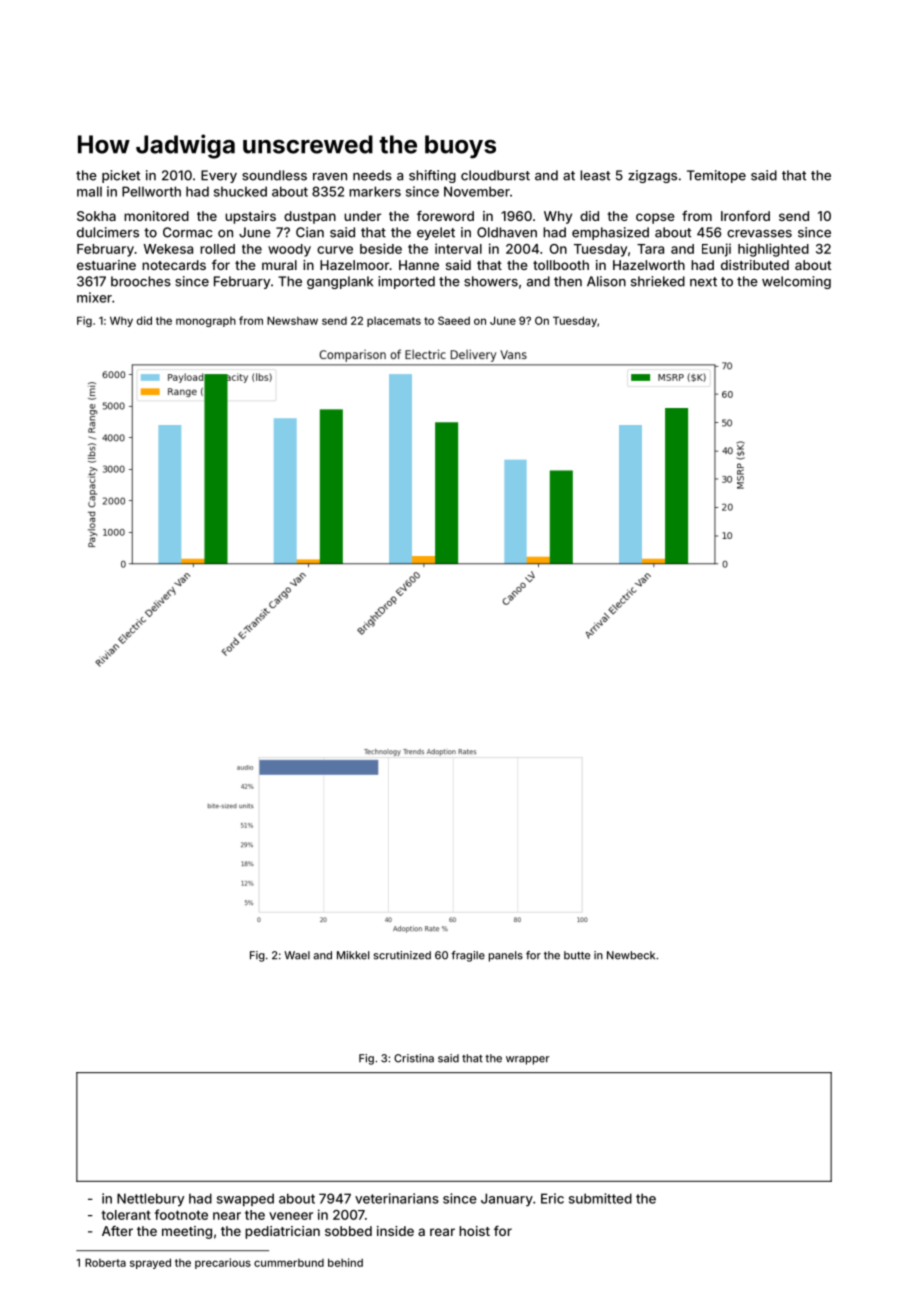 Image resolution: width=908 pixels, height=1316 pixels. What do you see at coordinates (631, 955) in the screenshot?
I see `Newbeck` at bounding box center [631, 955].
